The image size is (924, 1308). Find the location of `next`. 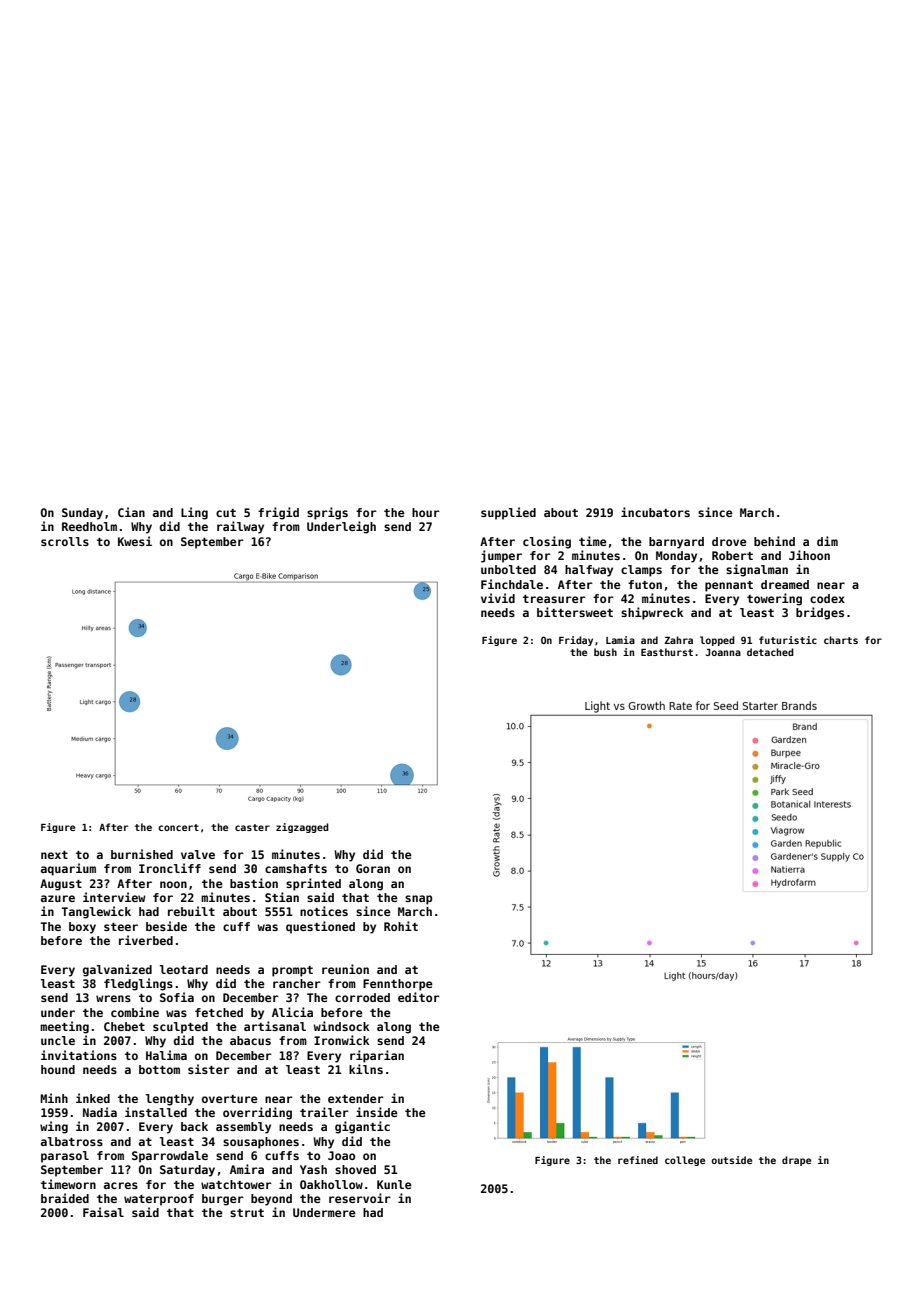

next is located at coordinates (54, 855).
